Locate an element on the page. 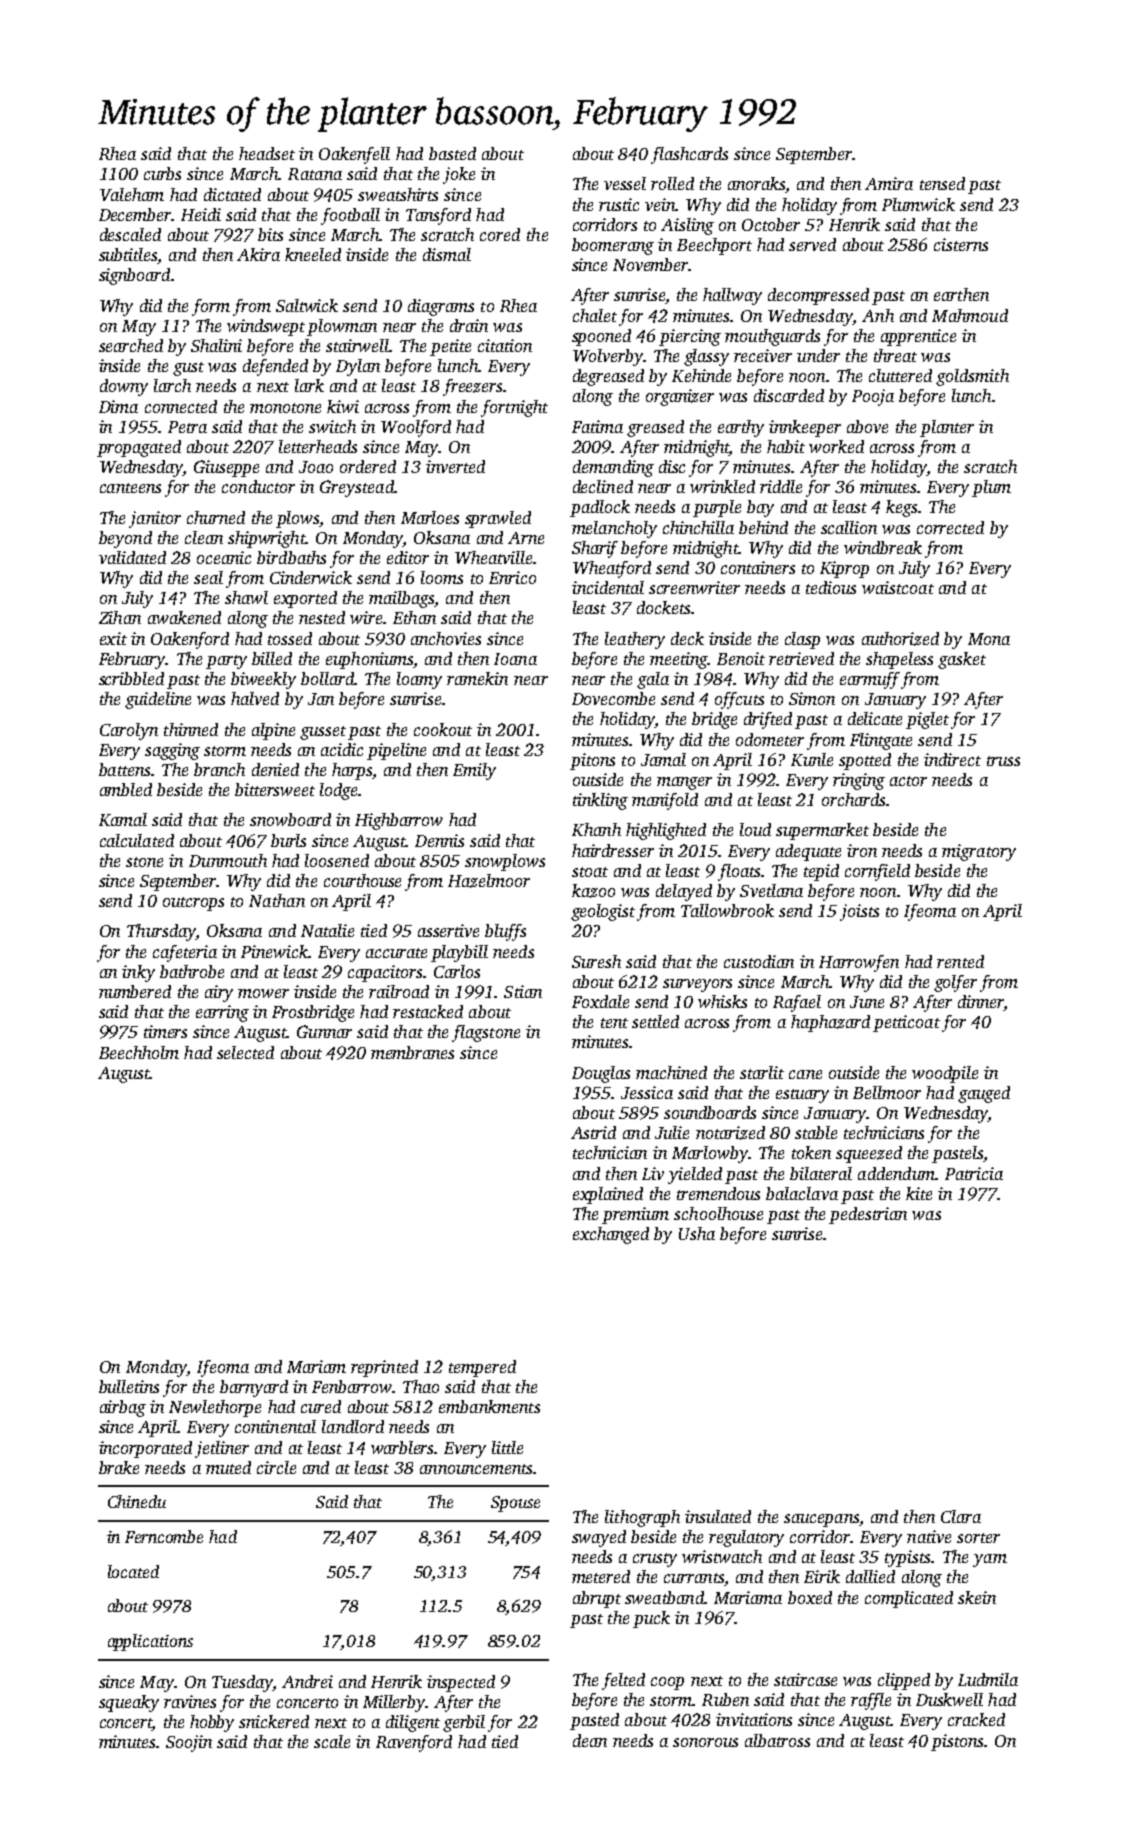  felted is located at coordinates (623, 1681).
